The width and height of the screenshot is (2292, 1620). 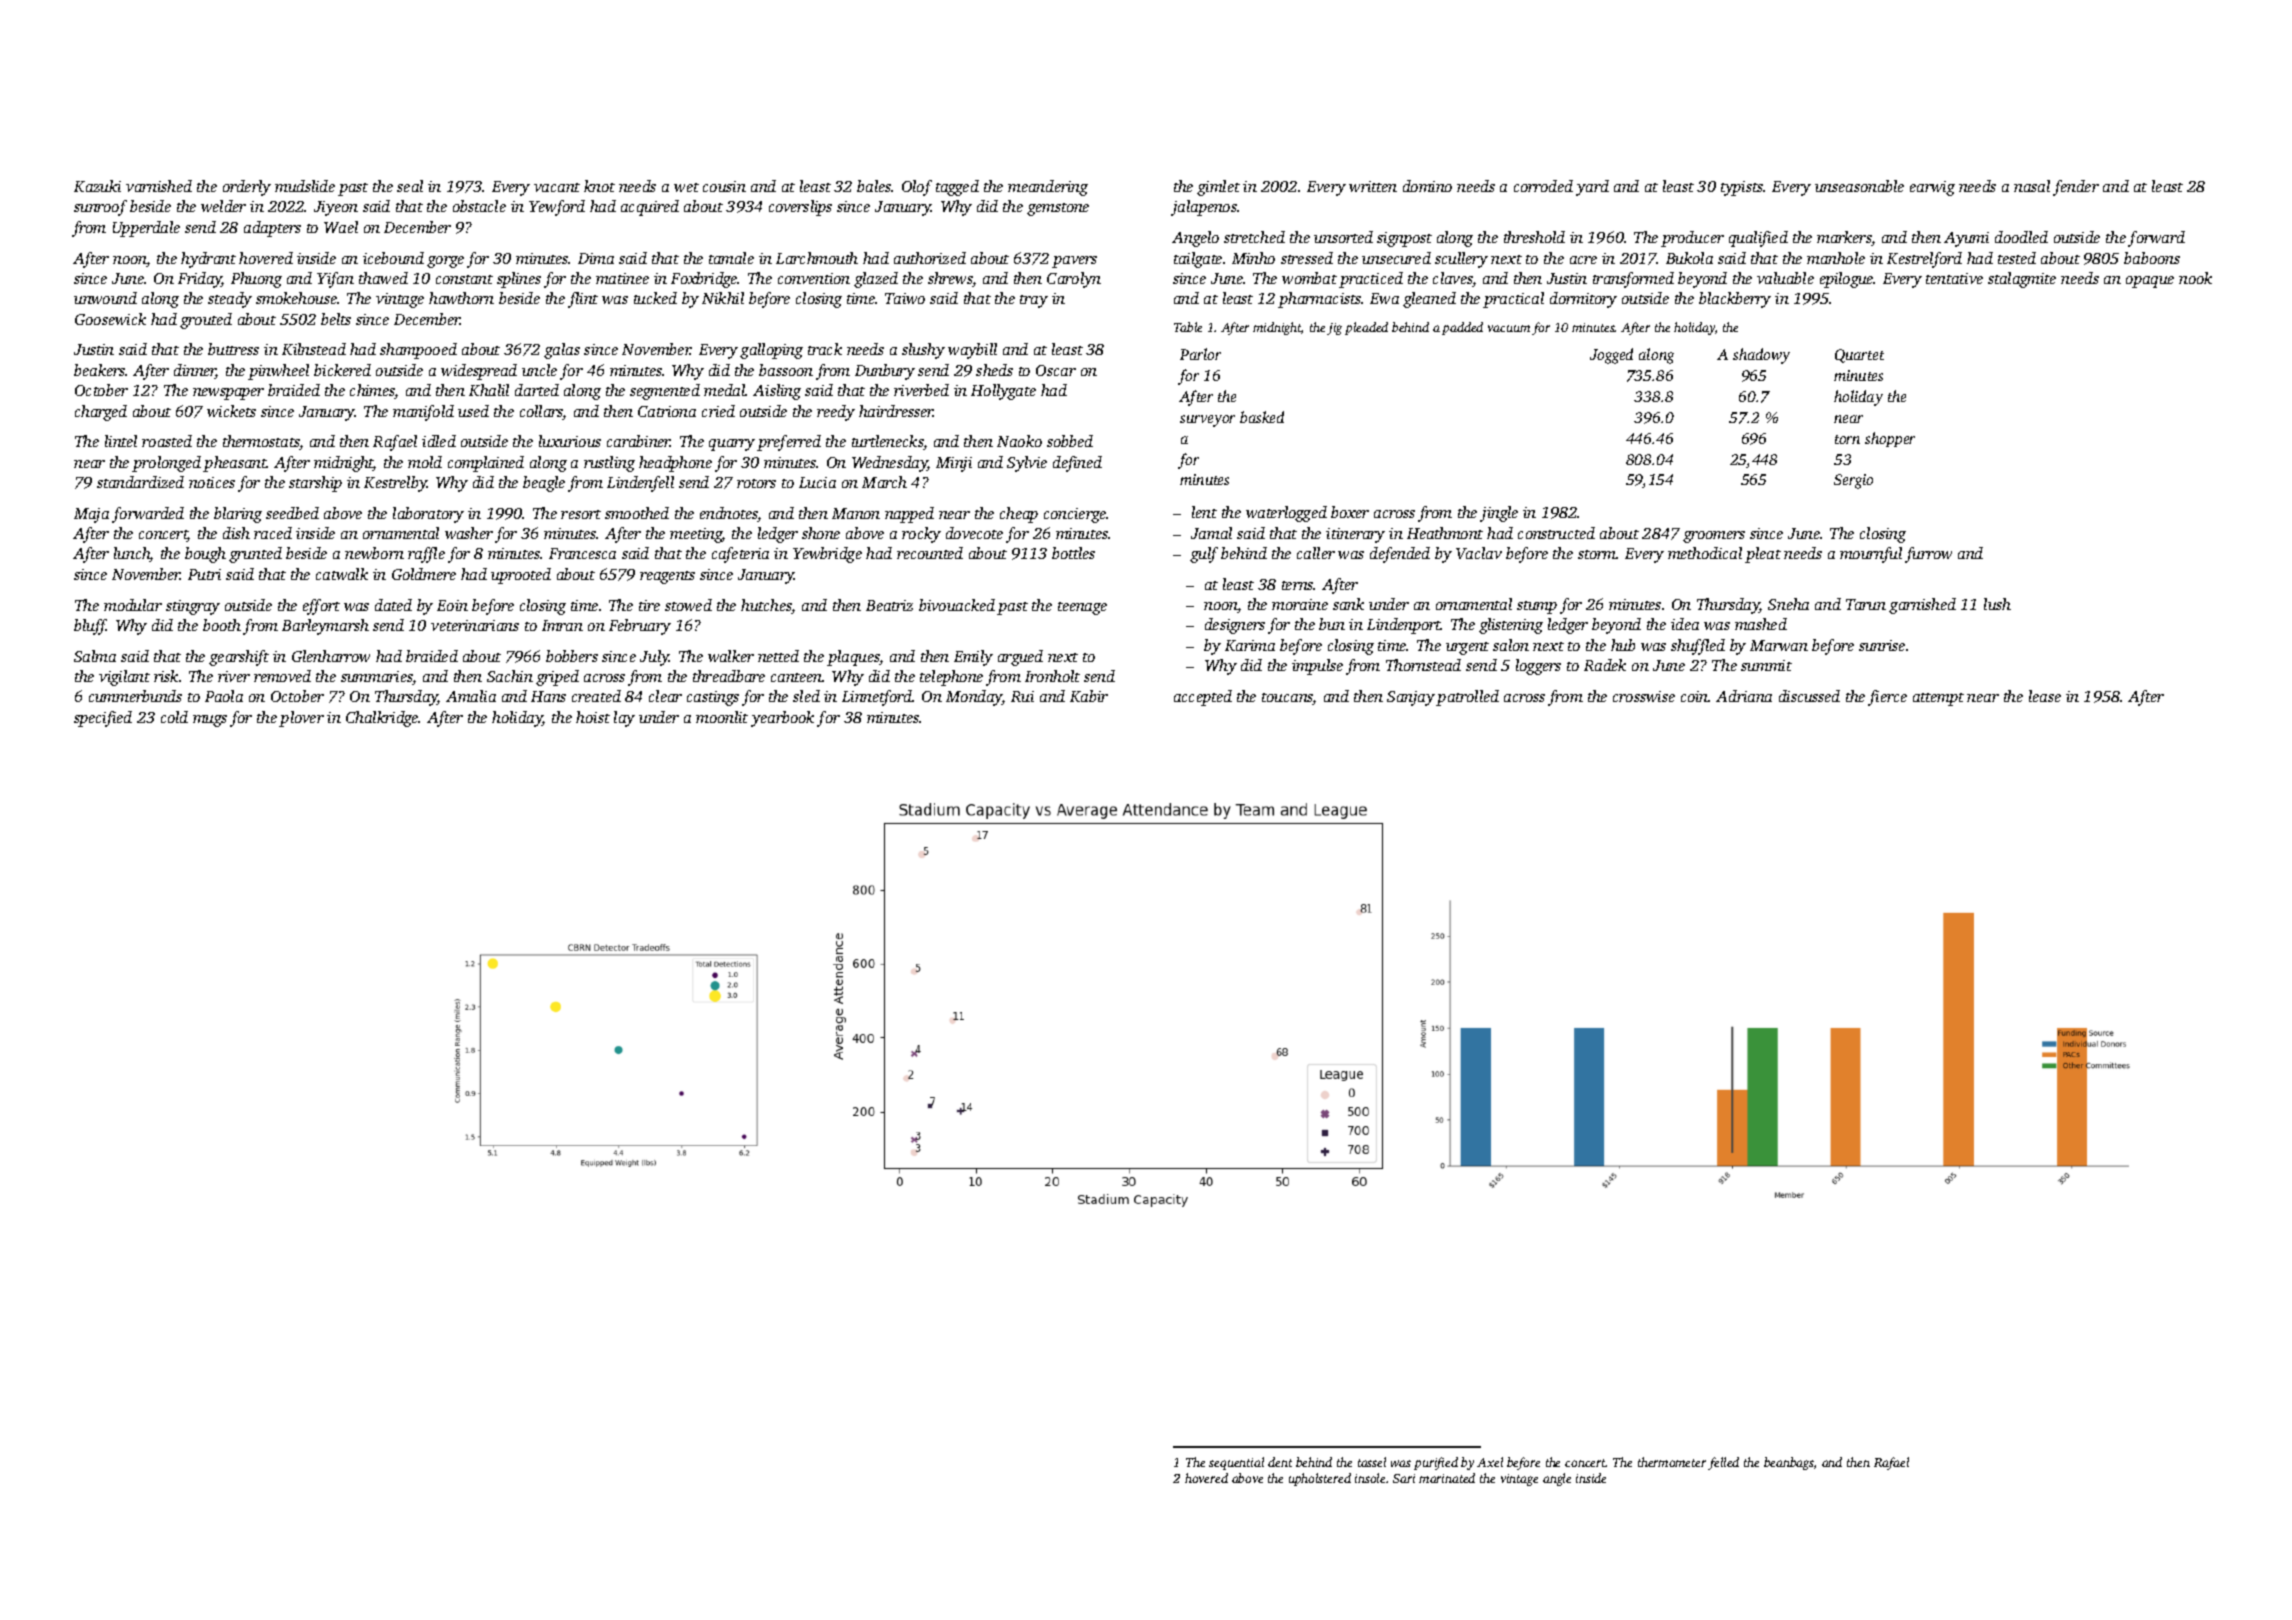 What do you see at coordinates (1789, 1463) in the screenshot?
I see `beanbags` at bounding box center [1789, 1463].
